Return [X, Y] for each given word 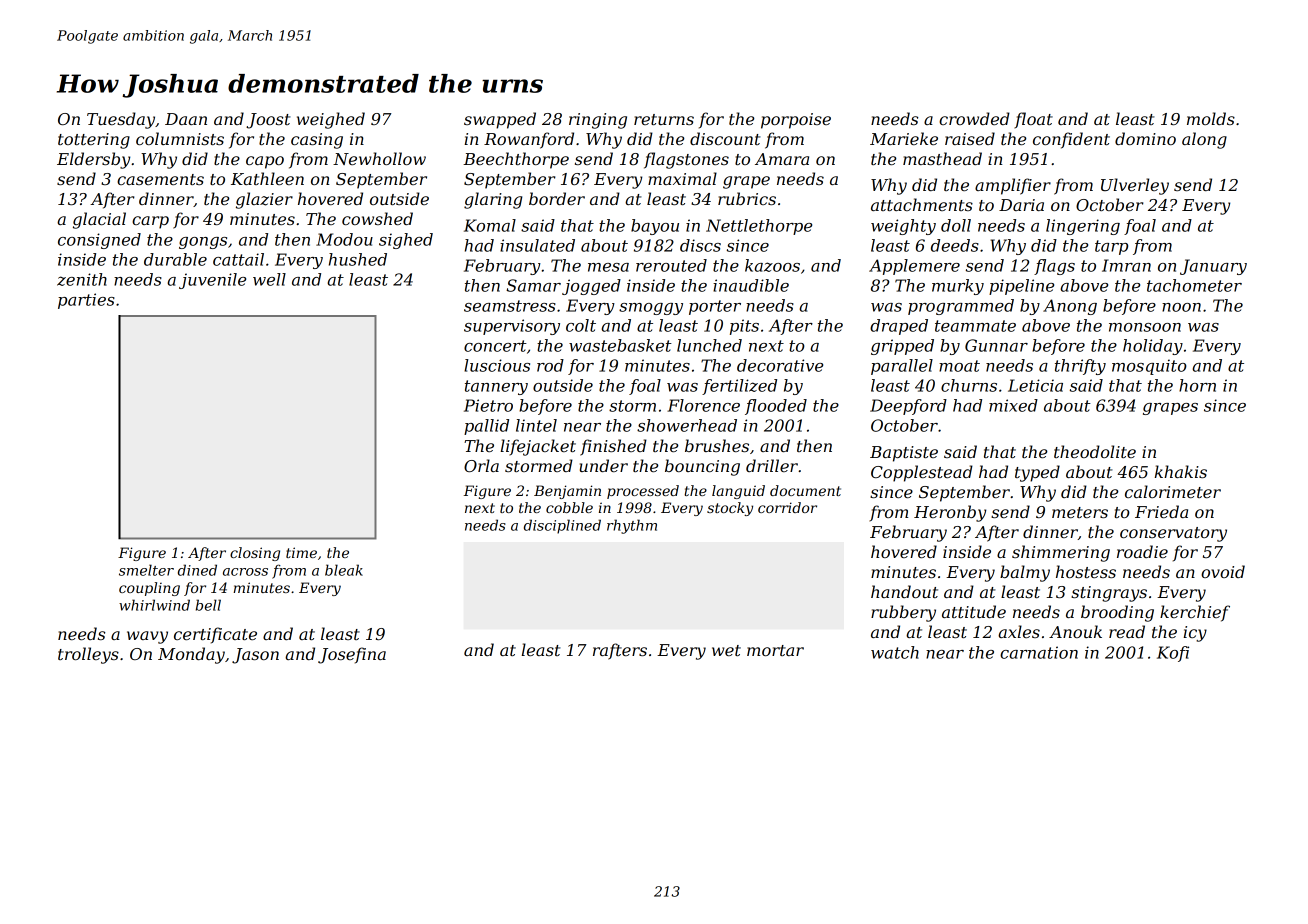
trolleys [88, 655]
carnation [1039, 652]
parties [86, 301]
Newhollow [379, 158]
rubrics [747, 198]
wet [726, 650]
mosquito [1149, 367]
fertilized [739, 387]
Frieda [1161, 511]
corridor [787, 507]
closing [255, 554]
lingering [1083, 227]
